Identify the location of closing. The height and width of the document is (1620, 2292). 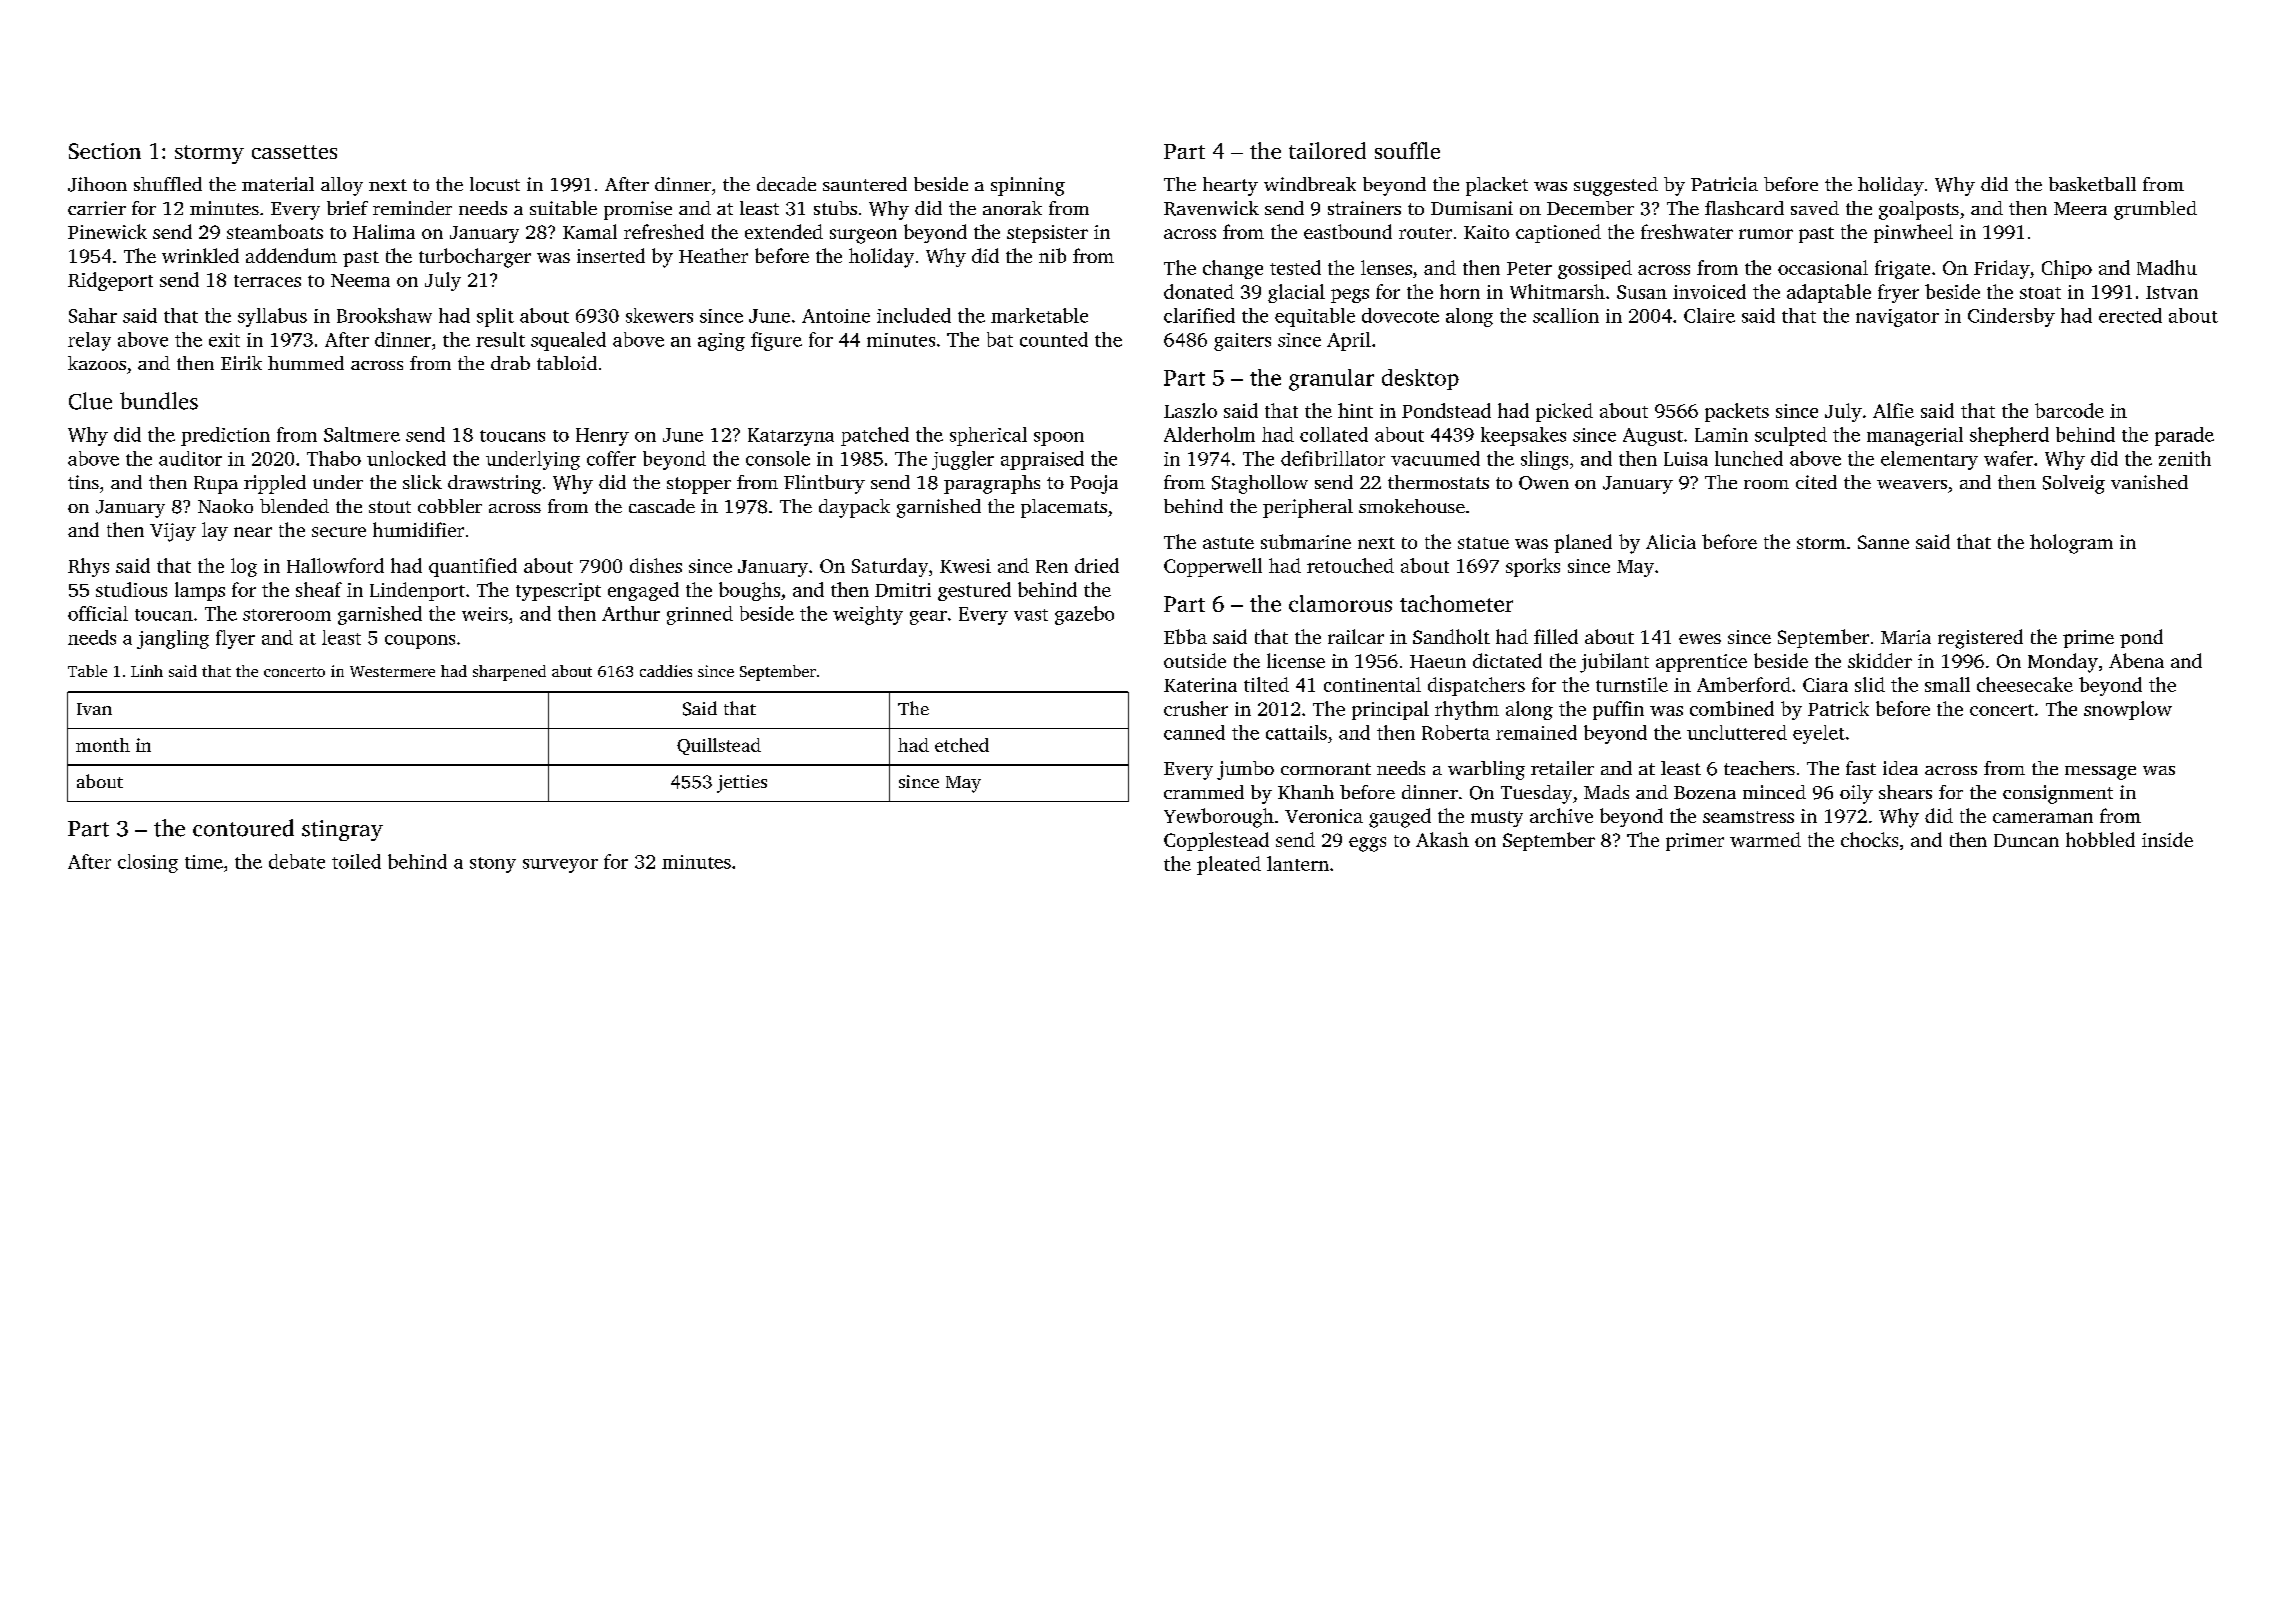
(148, 863).
